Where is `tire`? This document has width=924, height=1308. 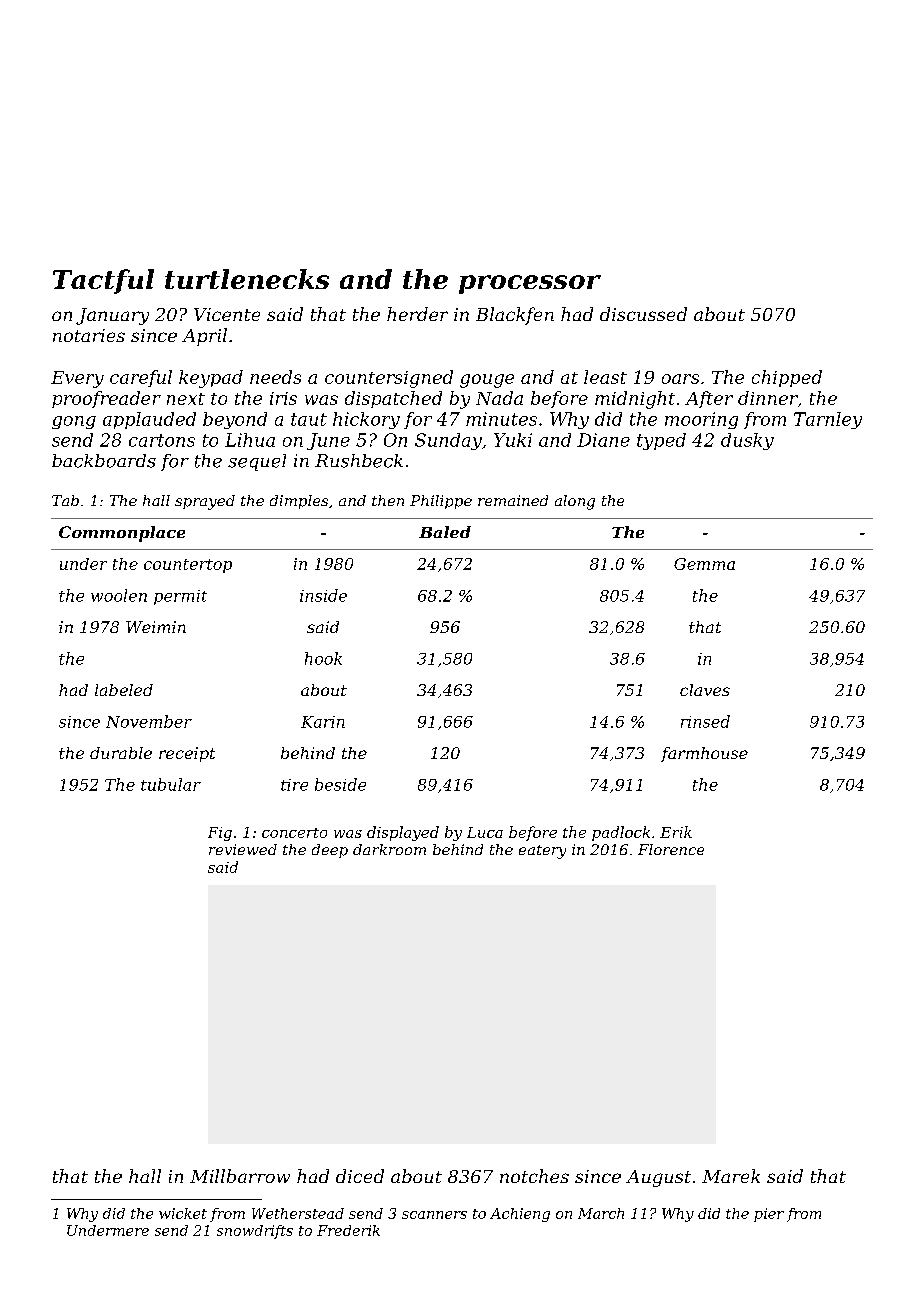 tire is located at coordinates (294, 785).
